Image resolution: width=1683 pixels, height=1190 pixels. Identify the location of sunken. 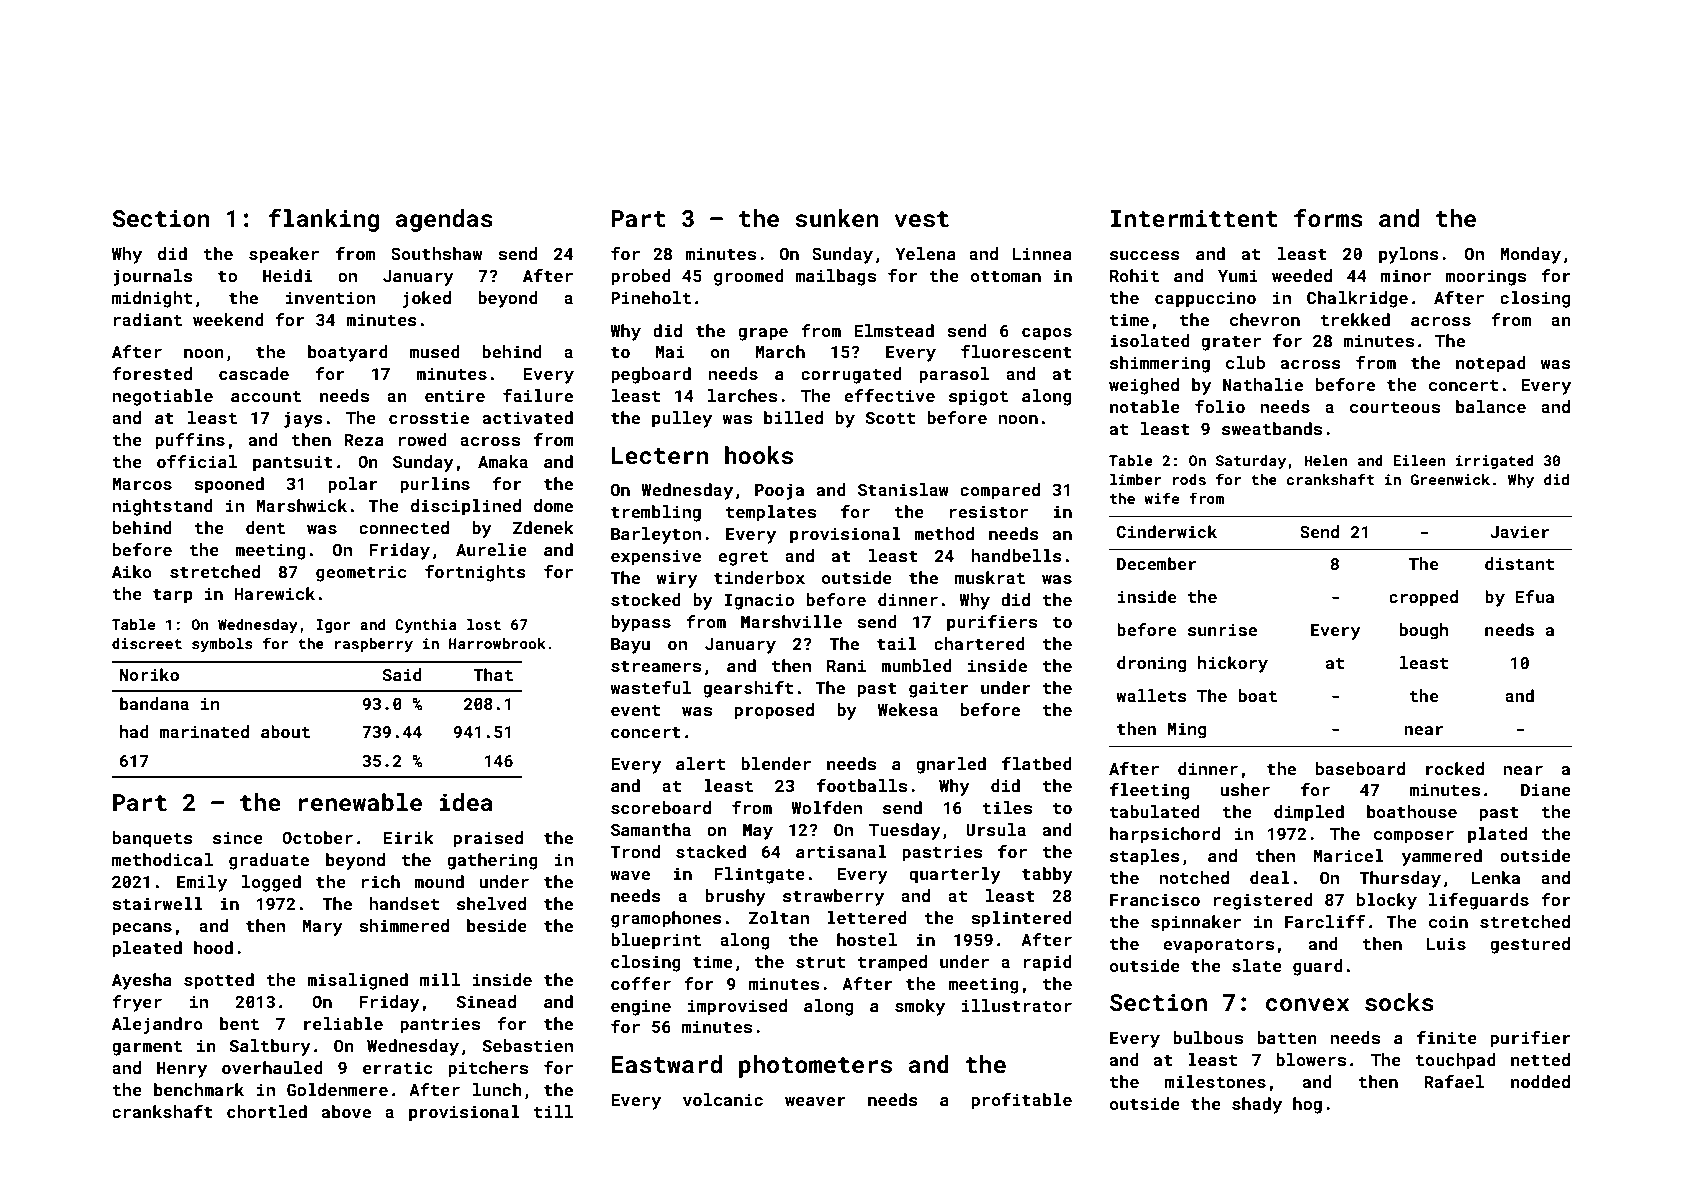
(836, 218).
